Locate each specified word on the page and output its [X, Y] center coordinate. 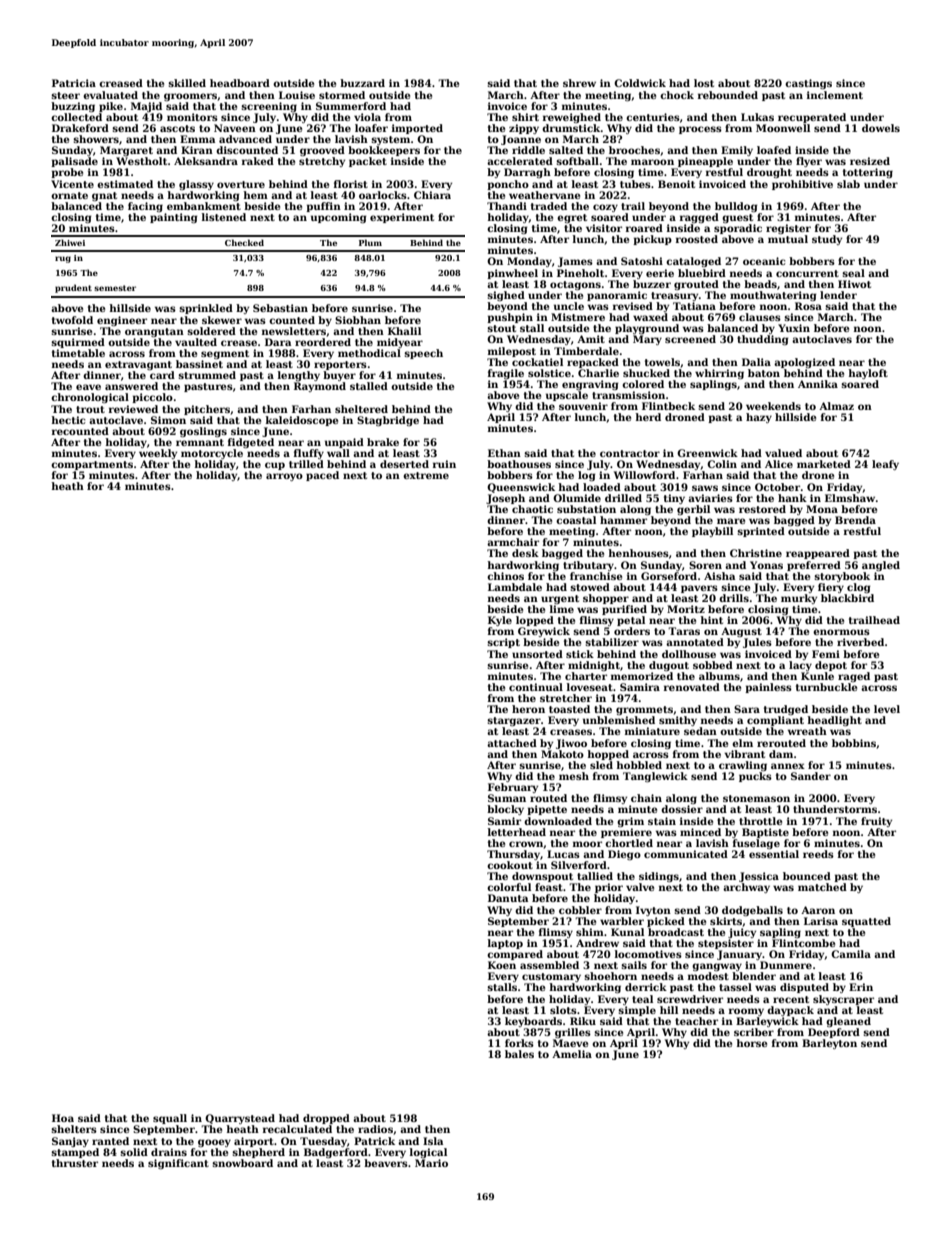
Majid [146, 107]
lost [704, 83]
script [503, 643]
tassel [735, 987]
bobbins [854, 743]
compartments [92, 465]
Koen [502, 965]
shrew [579, 83]
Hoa [63, 1118]
